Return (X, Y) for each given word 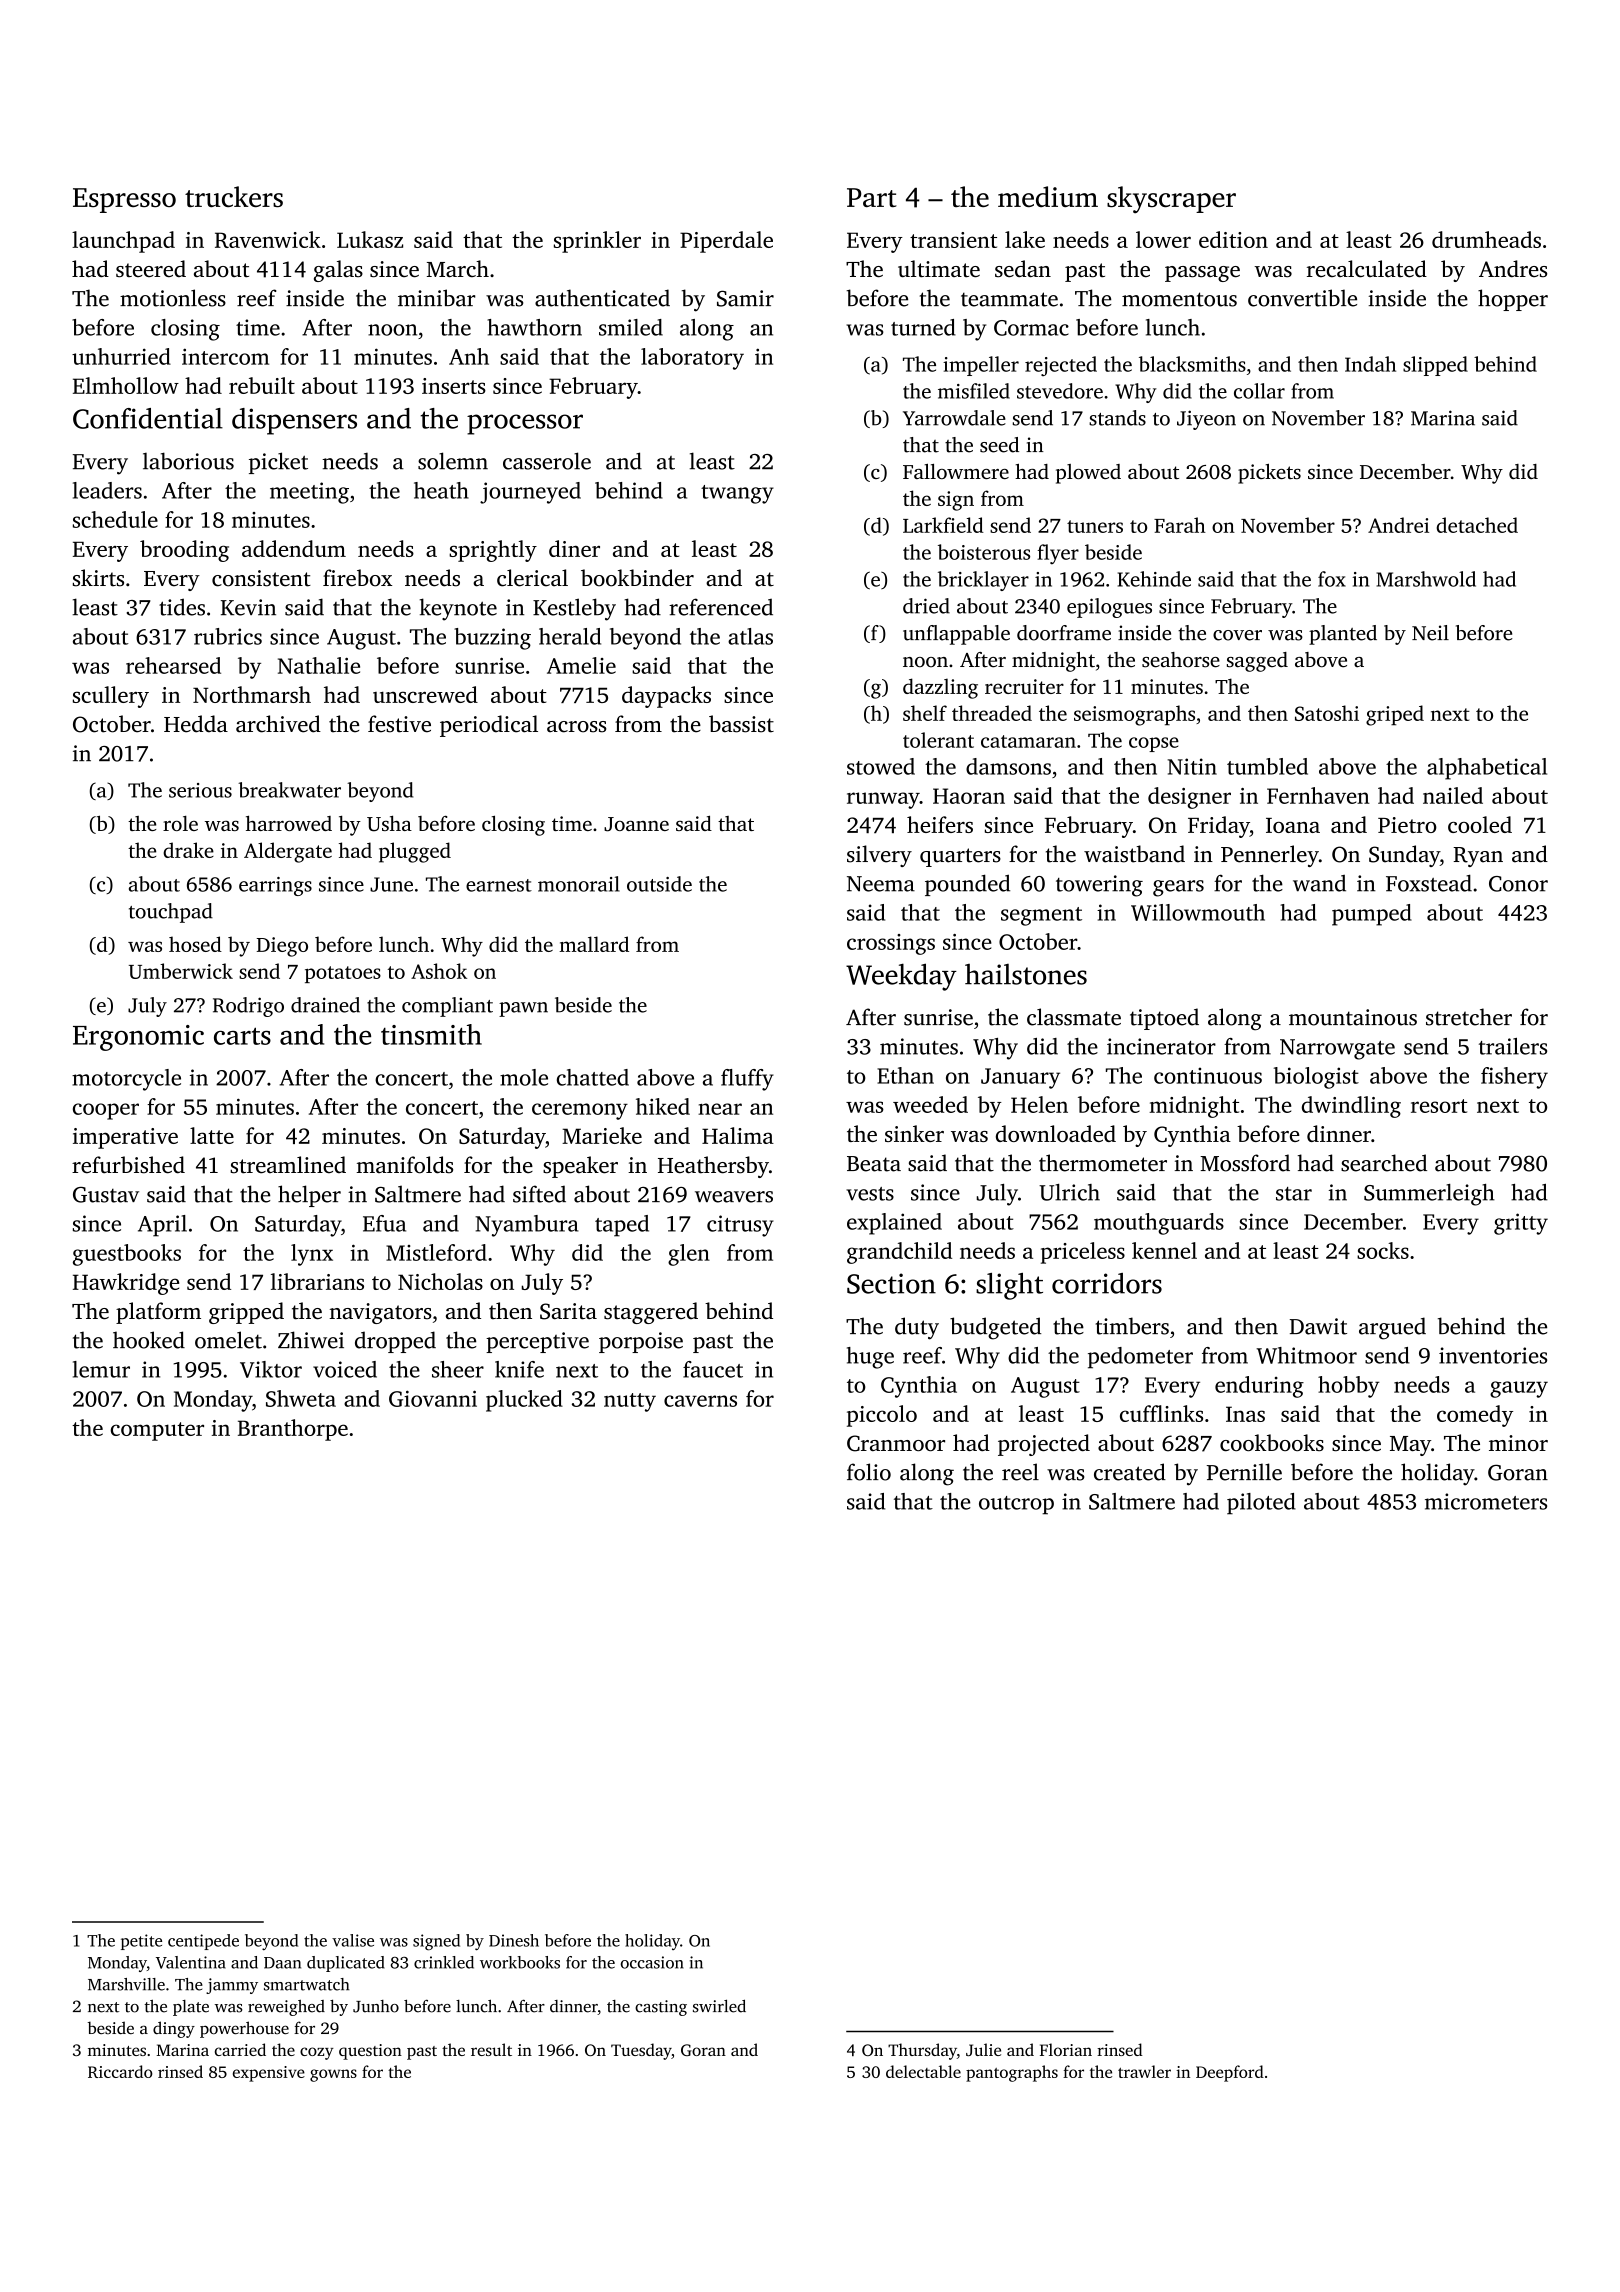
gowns (333, 2075)
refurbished (128, 1165)
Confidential (148, 418)
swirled (719, 2006)
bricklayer (983, 581)
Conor (1518, 884)
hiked (663, 1106)
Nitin (1192, 766)
